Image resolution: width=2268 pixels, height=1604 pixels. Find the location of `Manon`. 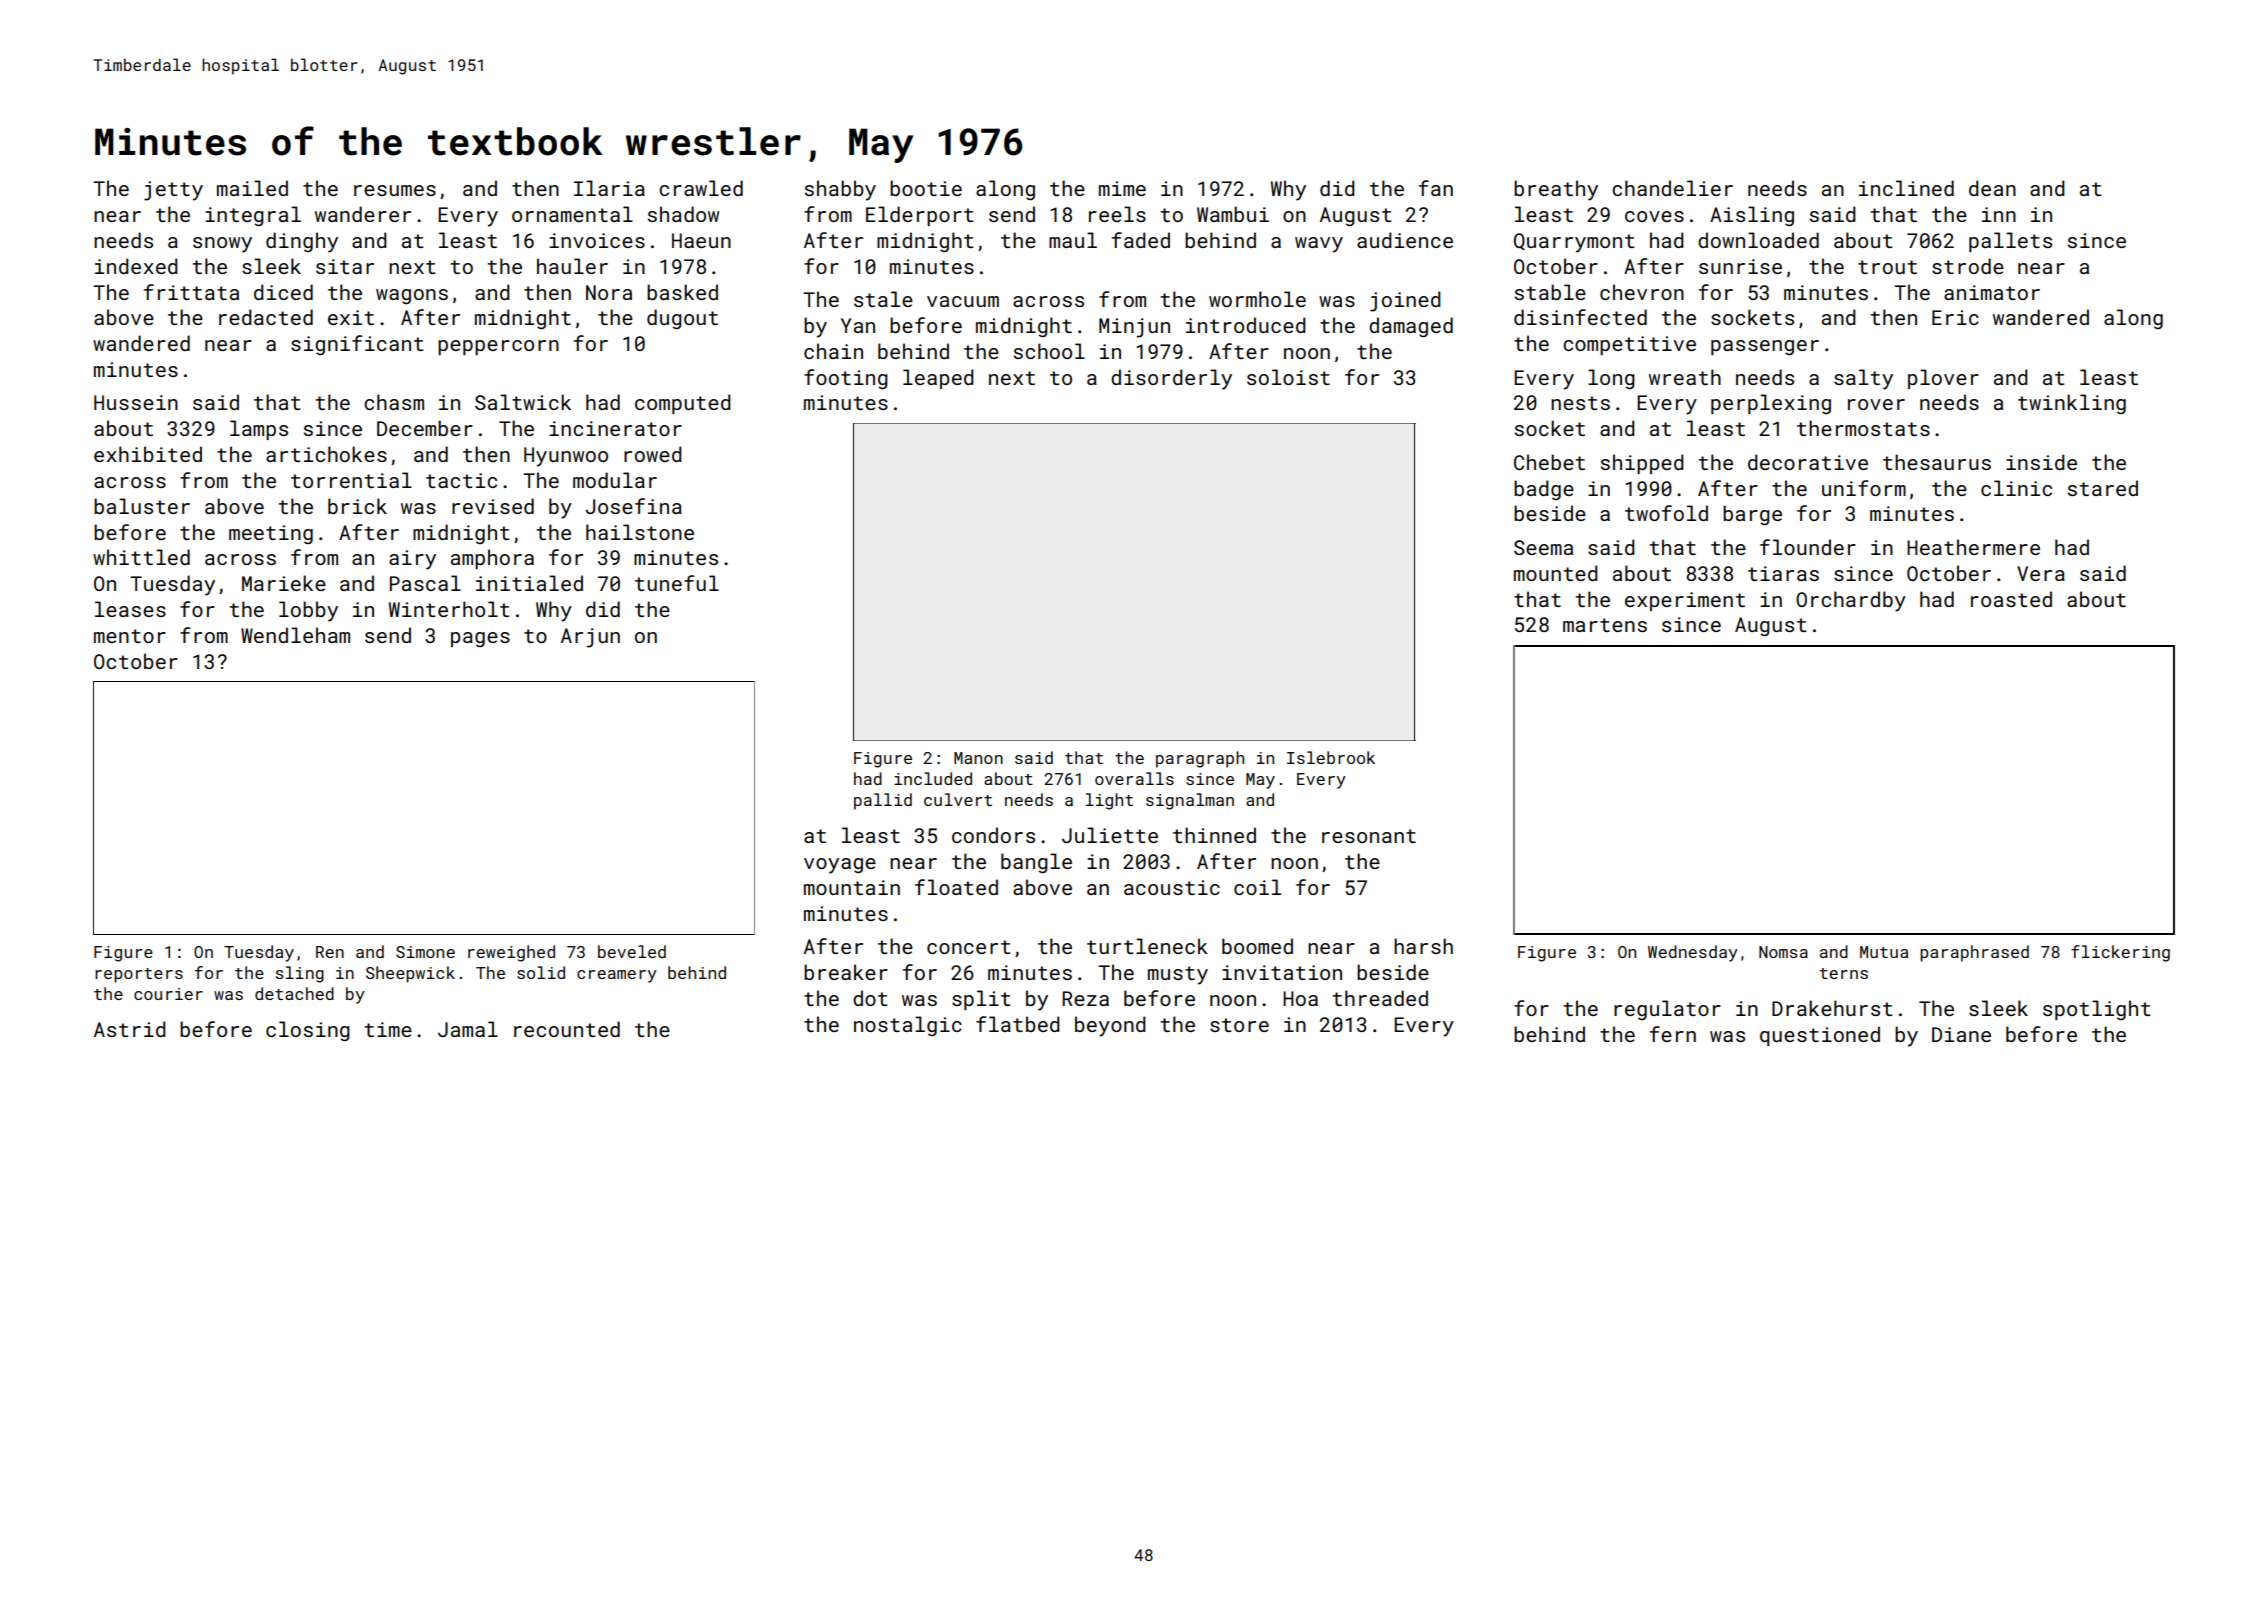

Manon is located at coordinates (978, 758).
